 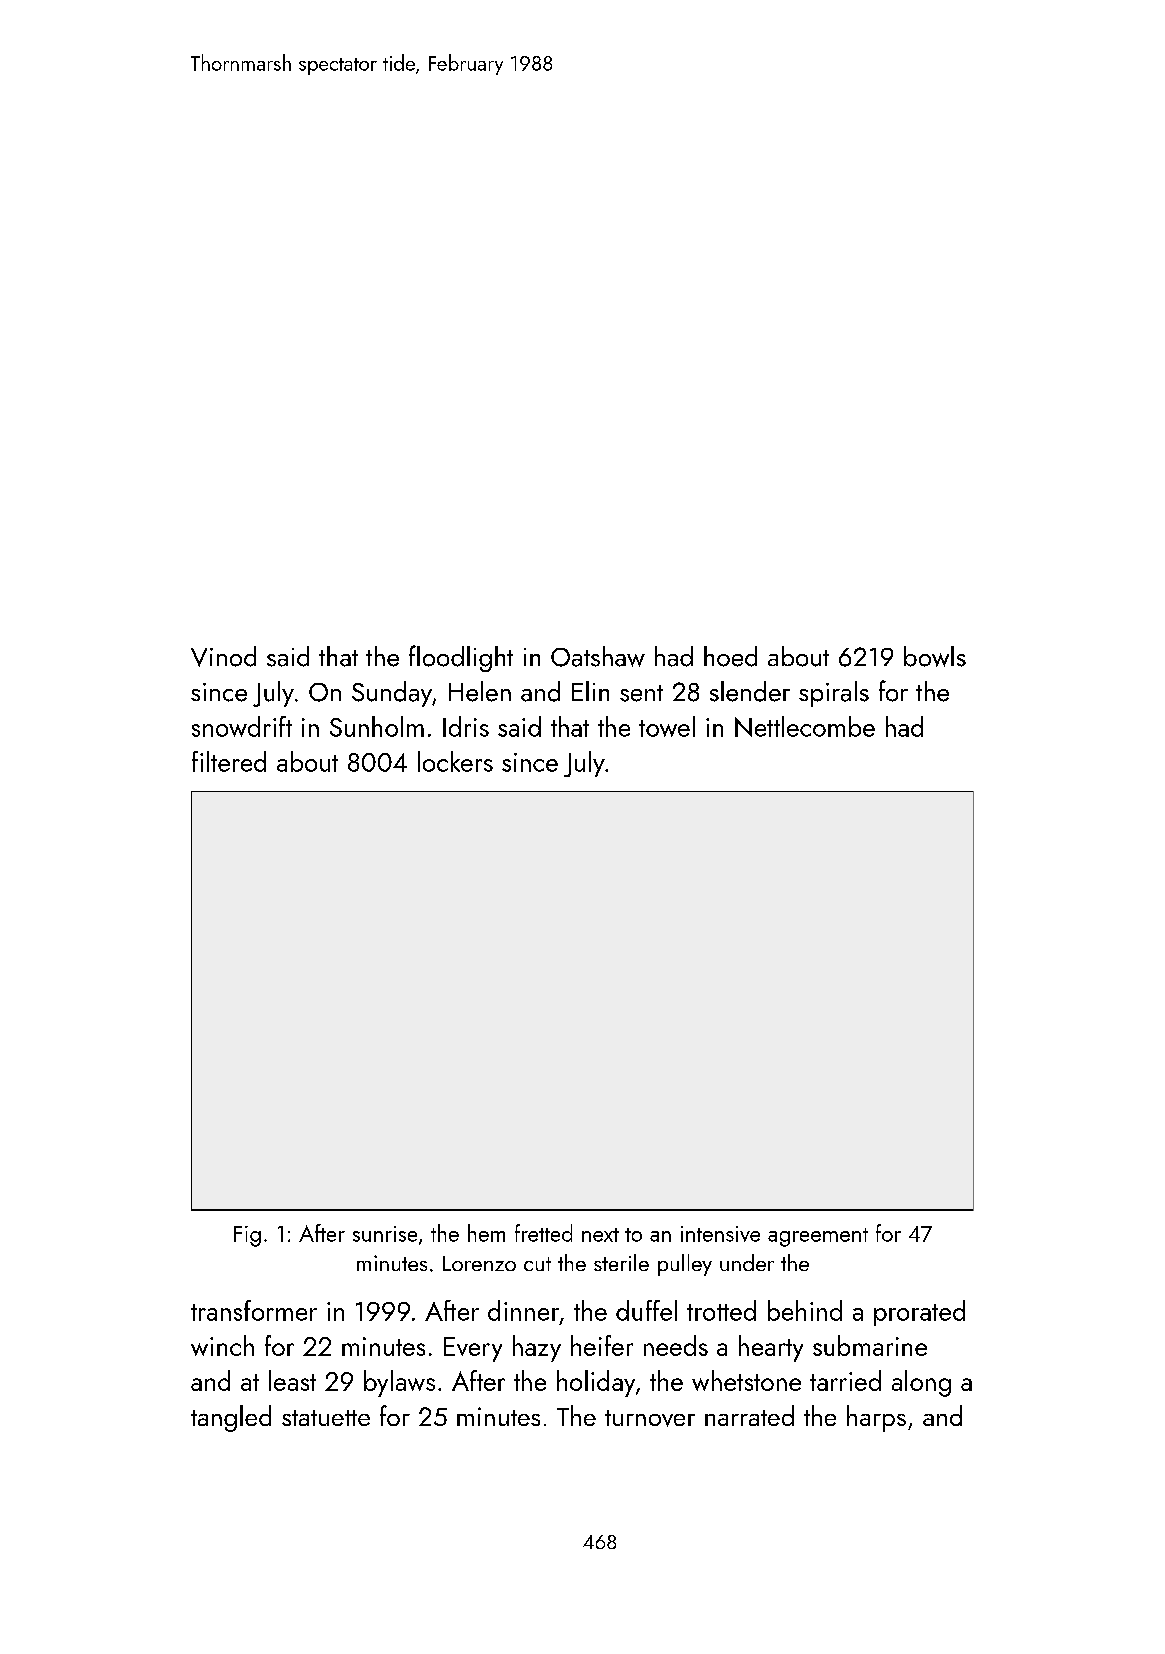 I want to click on turnover, so click(x=650, y=1418).
